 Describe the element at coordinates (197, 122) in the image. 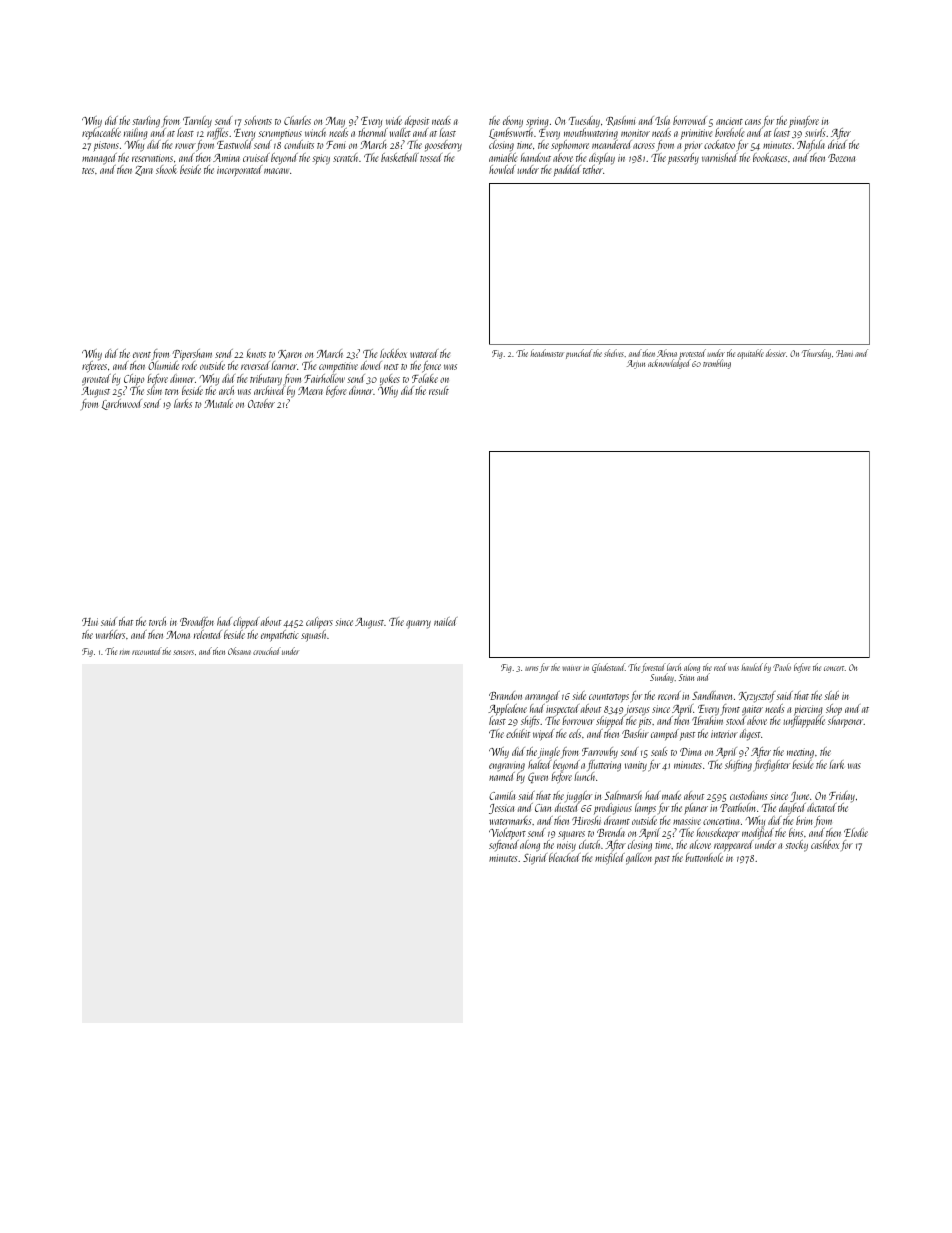

I see `Tarnley` at that location.
